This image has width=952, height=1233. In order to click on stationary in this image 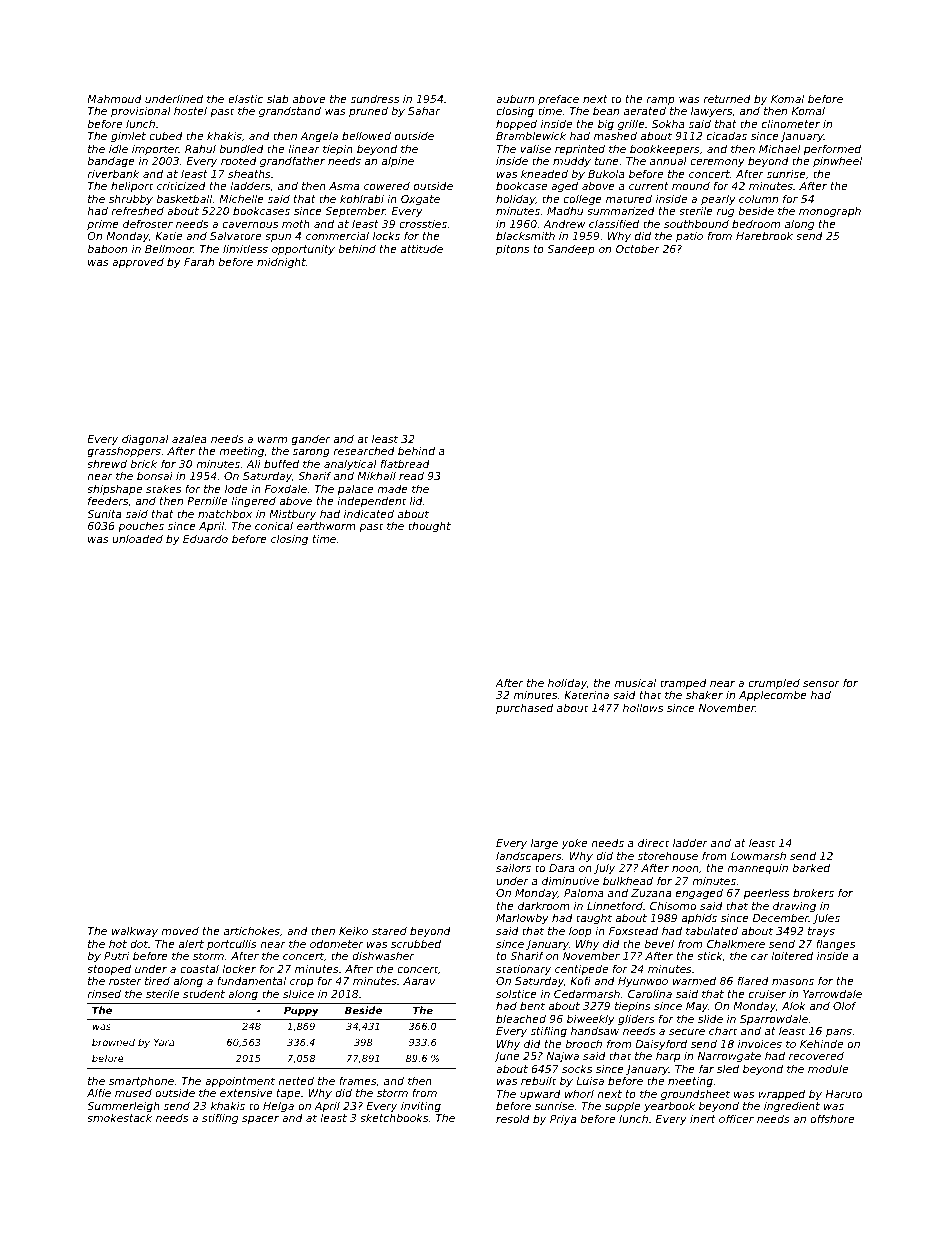, I will do `click(523, 969)`.
